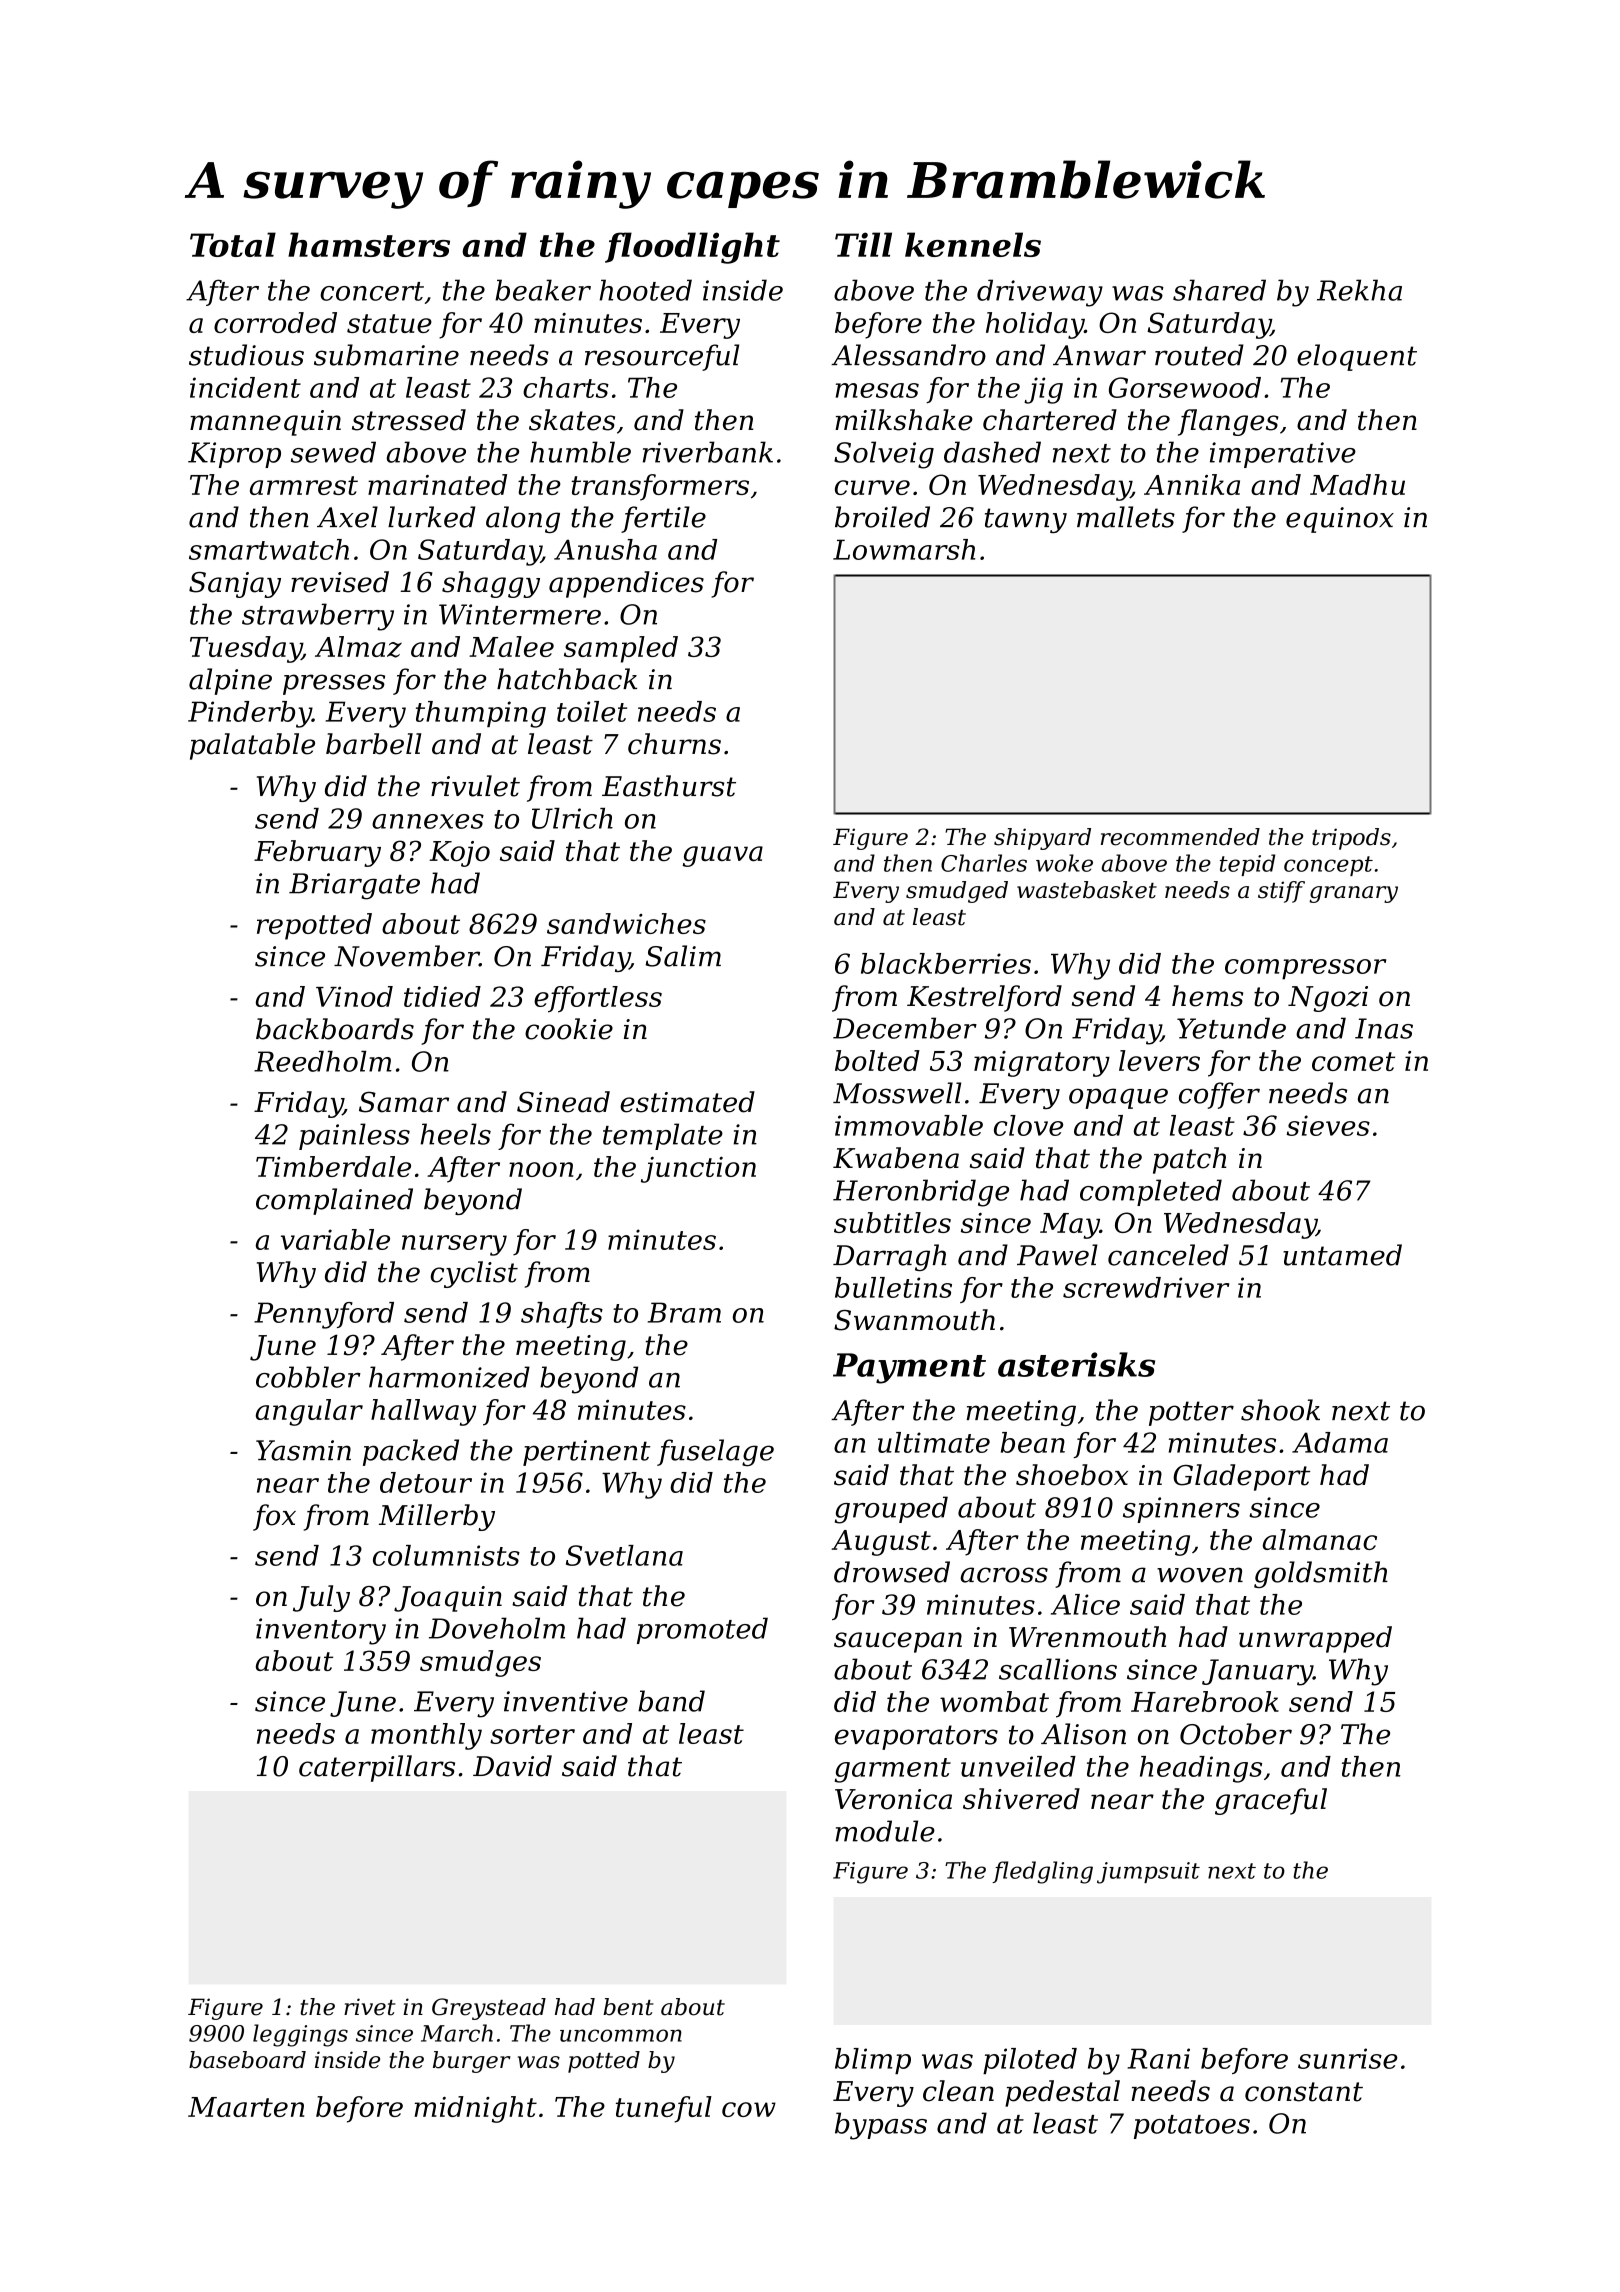 The width and height of the page is (1620, 2292). Describe the element at coordinates (489, 2009) in the page. I see `Greystead` at that location.
